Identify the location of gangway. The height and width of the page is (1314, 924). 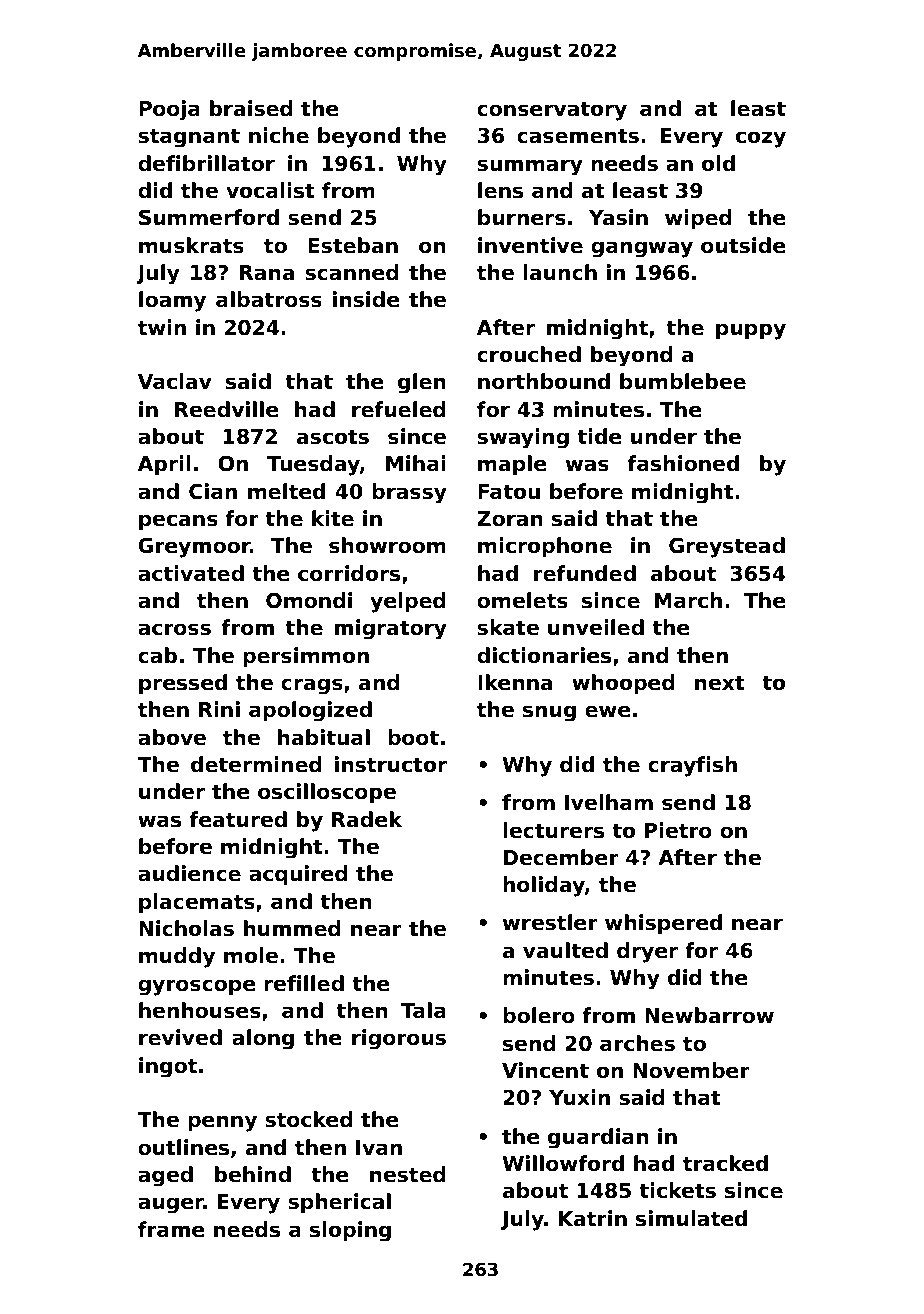
(642, 249).
